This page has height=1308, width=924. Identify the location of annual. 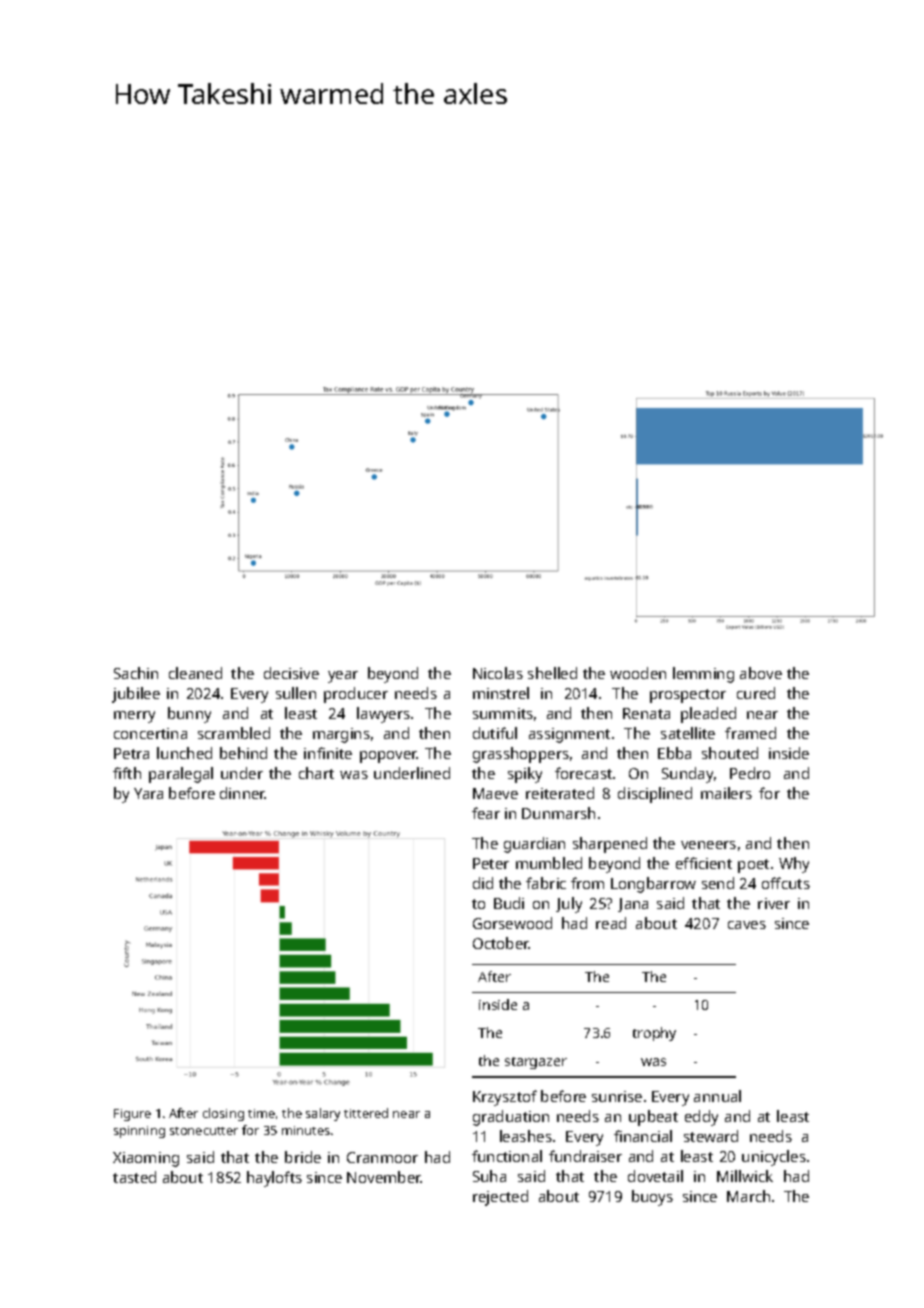
(717, 1096).
